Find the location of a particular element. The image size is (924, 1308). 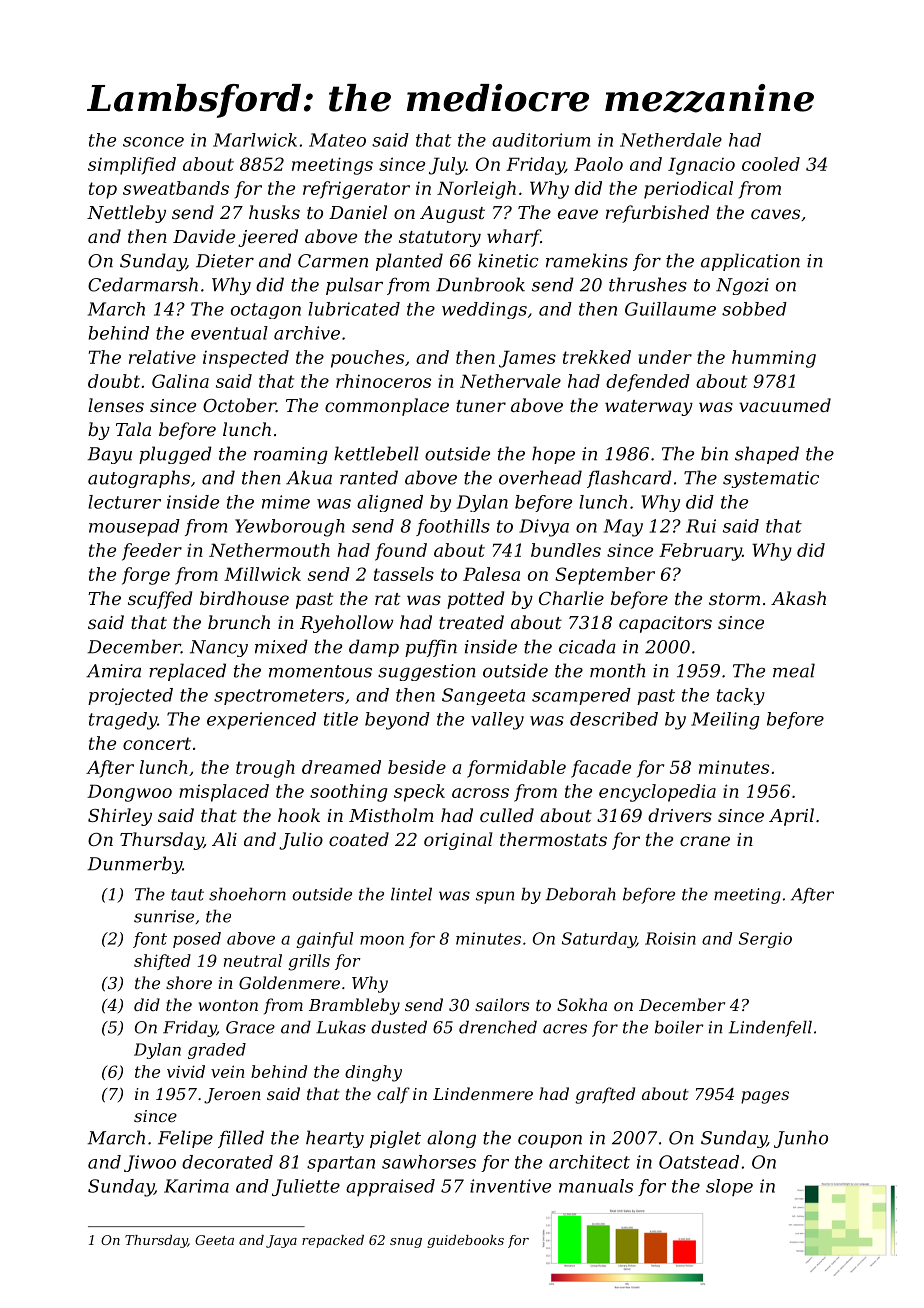

tuner is located at coordinates (481, 406).
